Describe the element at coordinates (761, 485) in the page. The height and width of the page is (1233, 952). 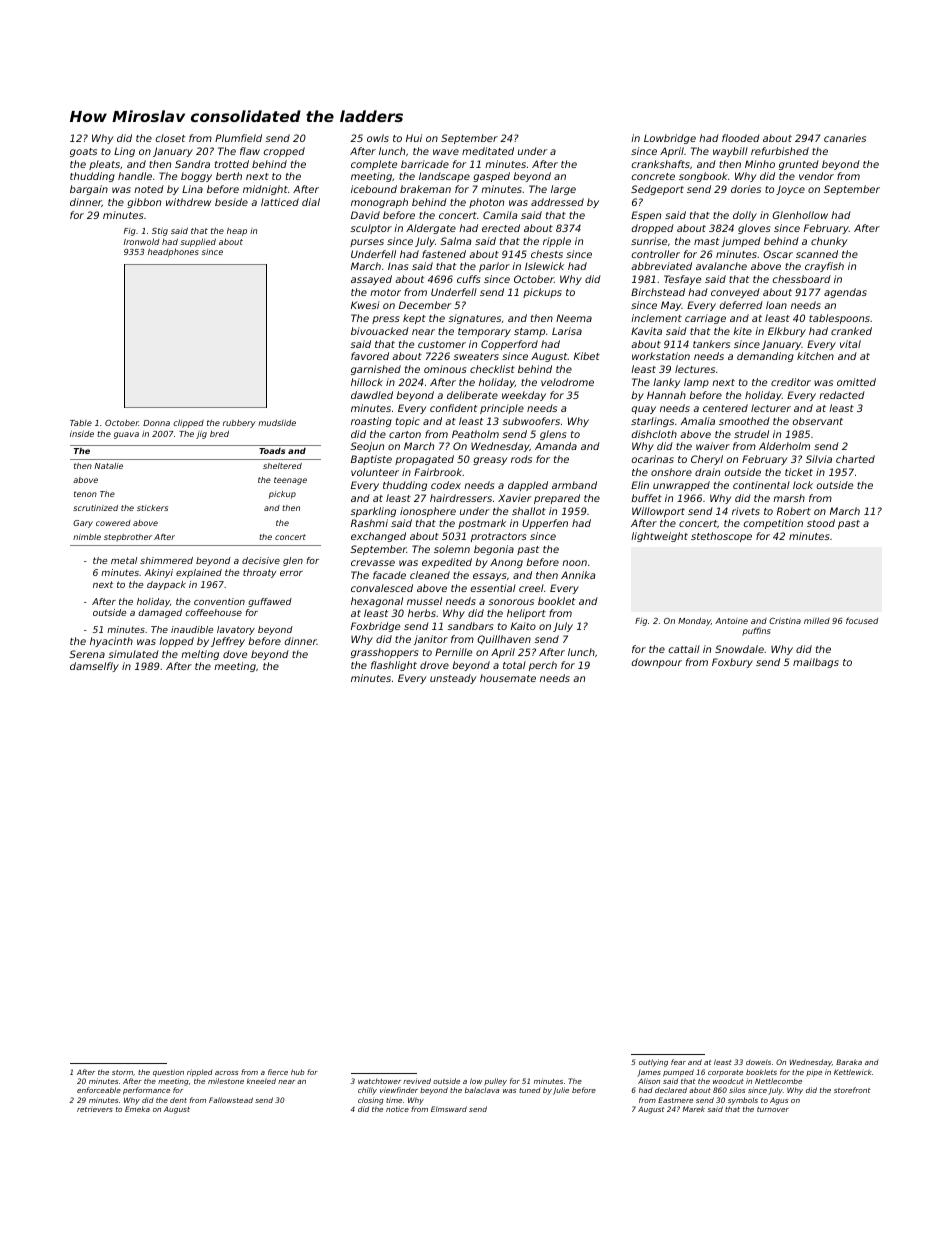
I see `continental` at that location.
